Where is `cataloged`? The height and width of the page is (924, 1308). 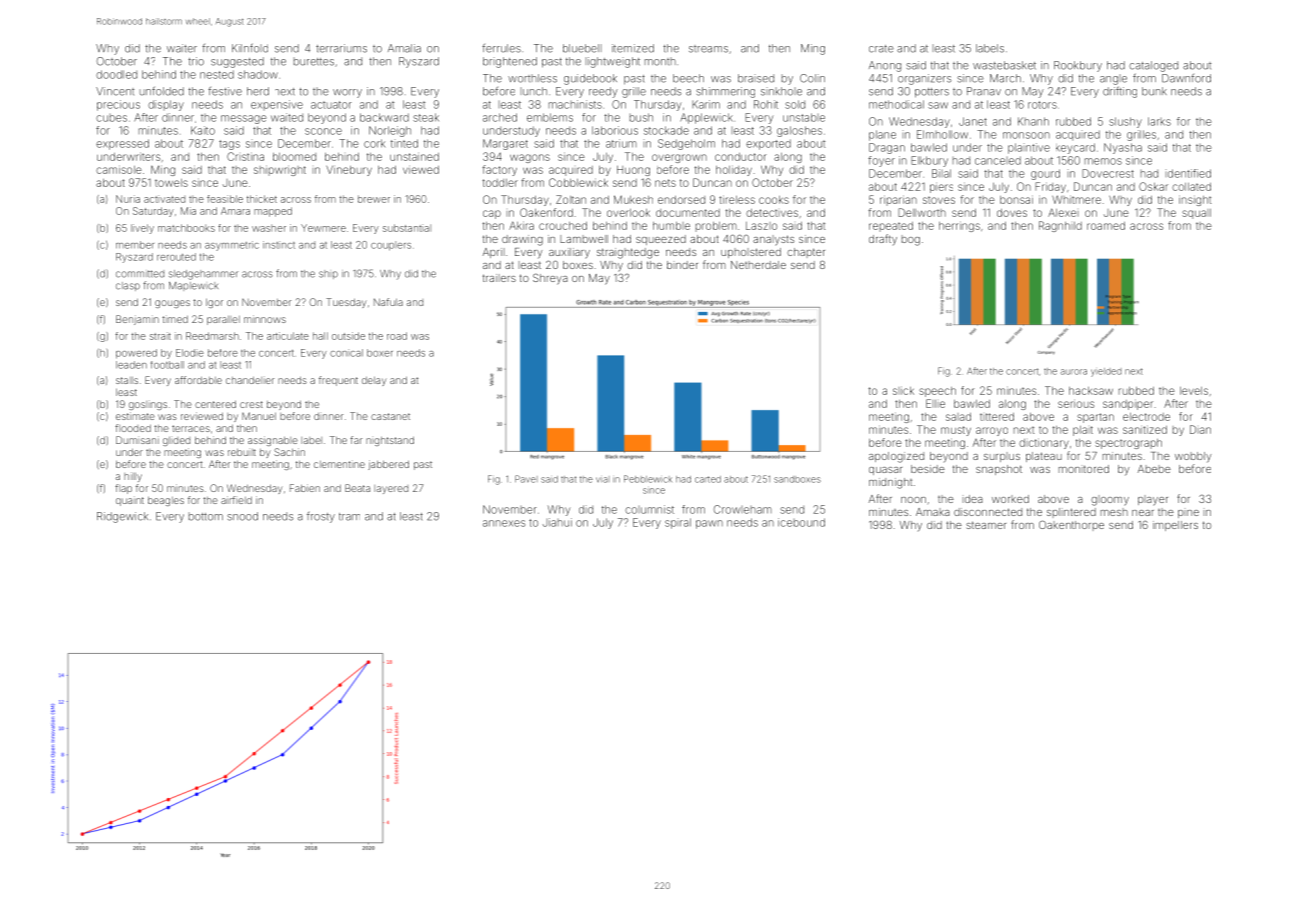 cataloged is located at coordinates (1153, 66).
